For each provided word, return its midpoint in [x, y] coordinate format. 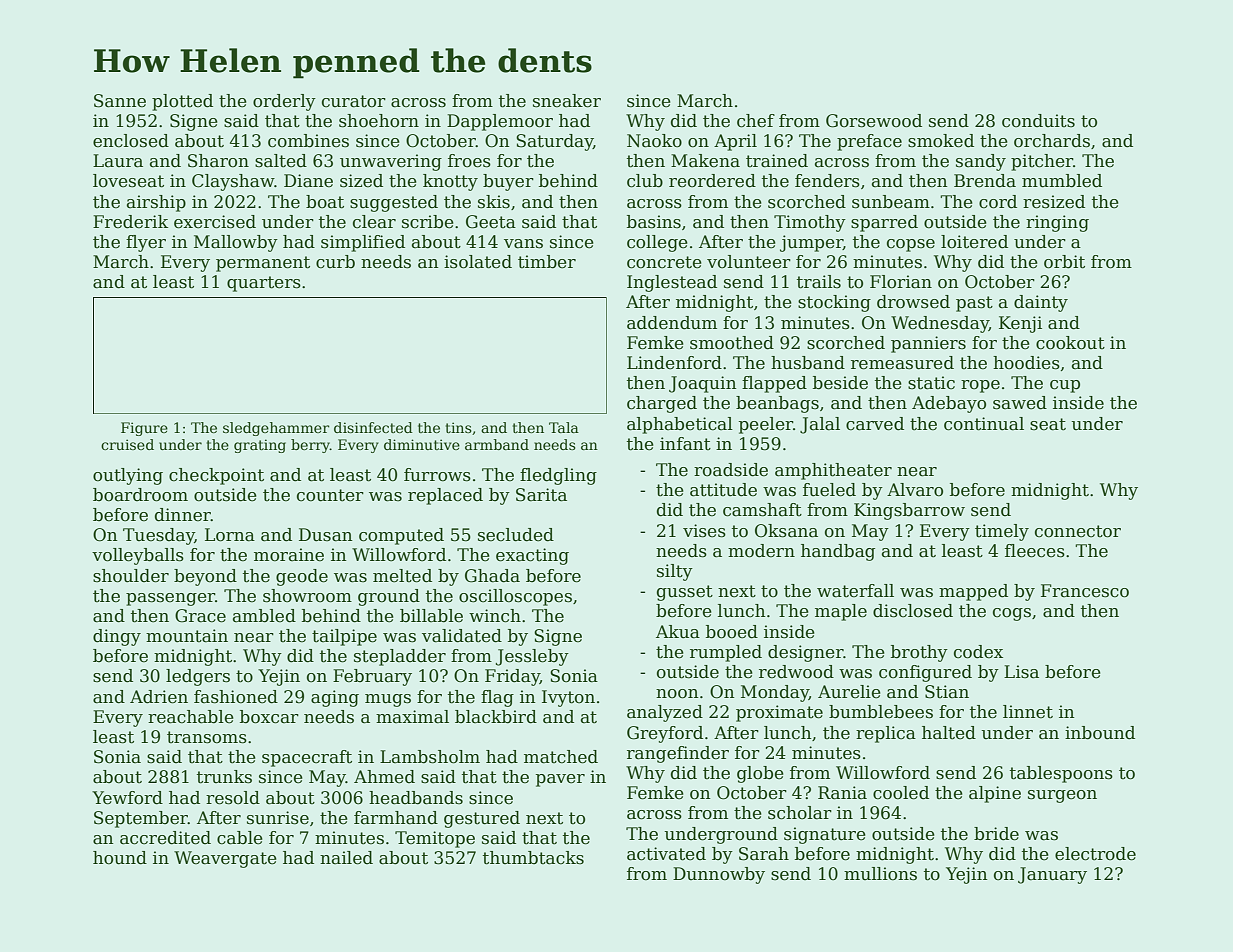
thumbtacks [533, 858]
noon [677, 694]
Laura [118, 161]
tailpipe [344, 637]
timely [1002, 532]
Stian [947, 692]
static [931, 383]
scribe [428, 222]
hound [120, 858]
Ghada [492, 576]
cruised [127, 444]
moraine [289, 555]
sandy [981, 162]
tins [459, 427]
